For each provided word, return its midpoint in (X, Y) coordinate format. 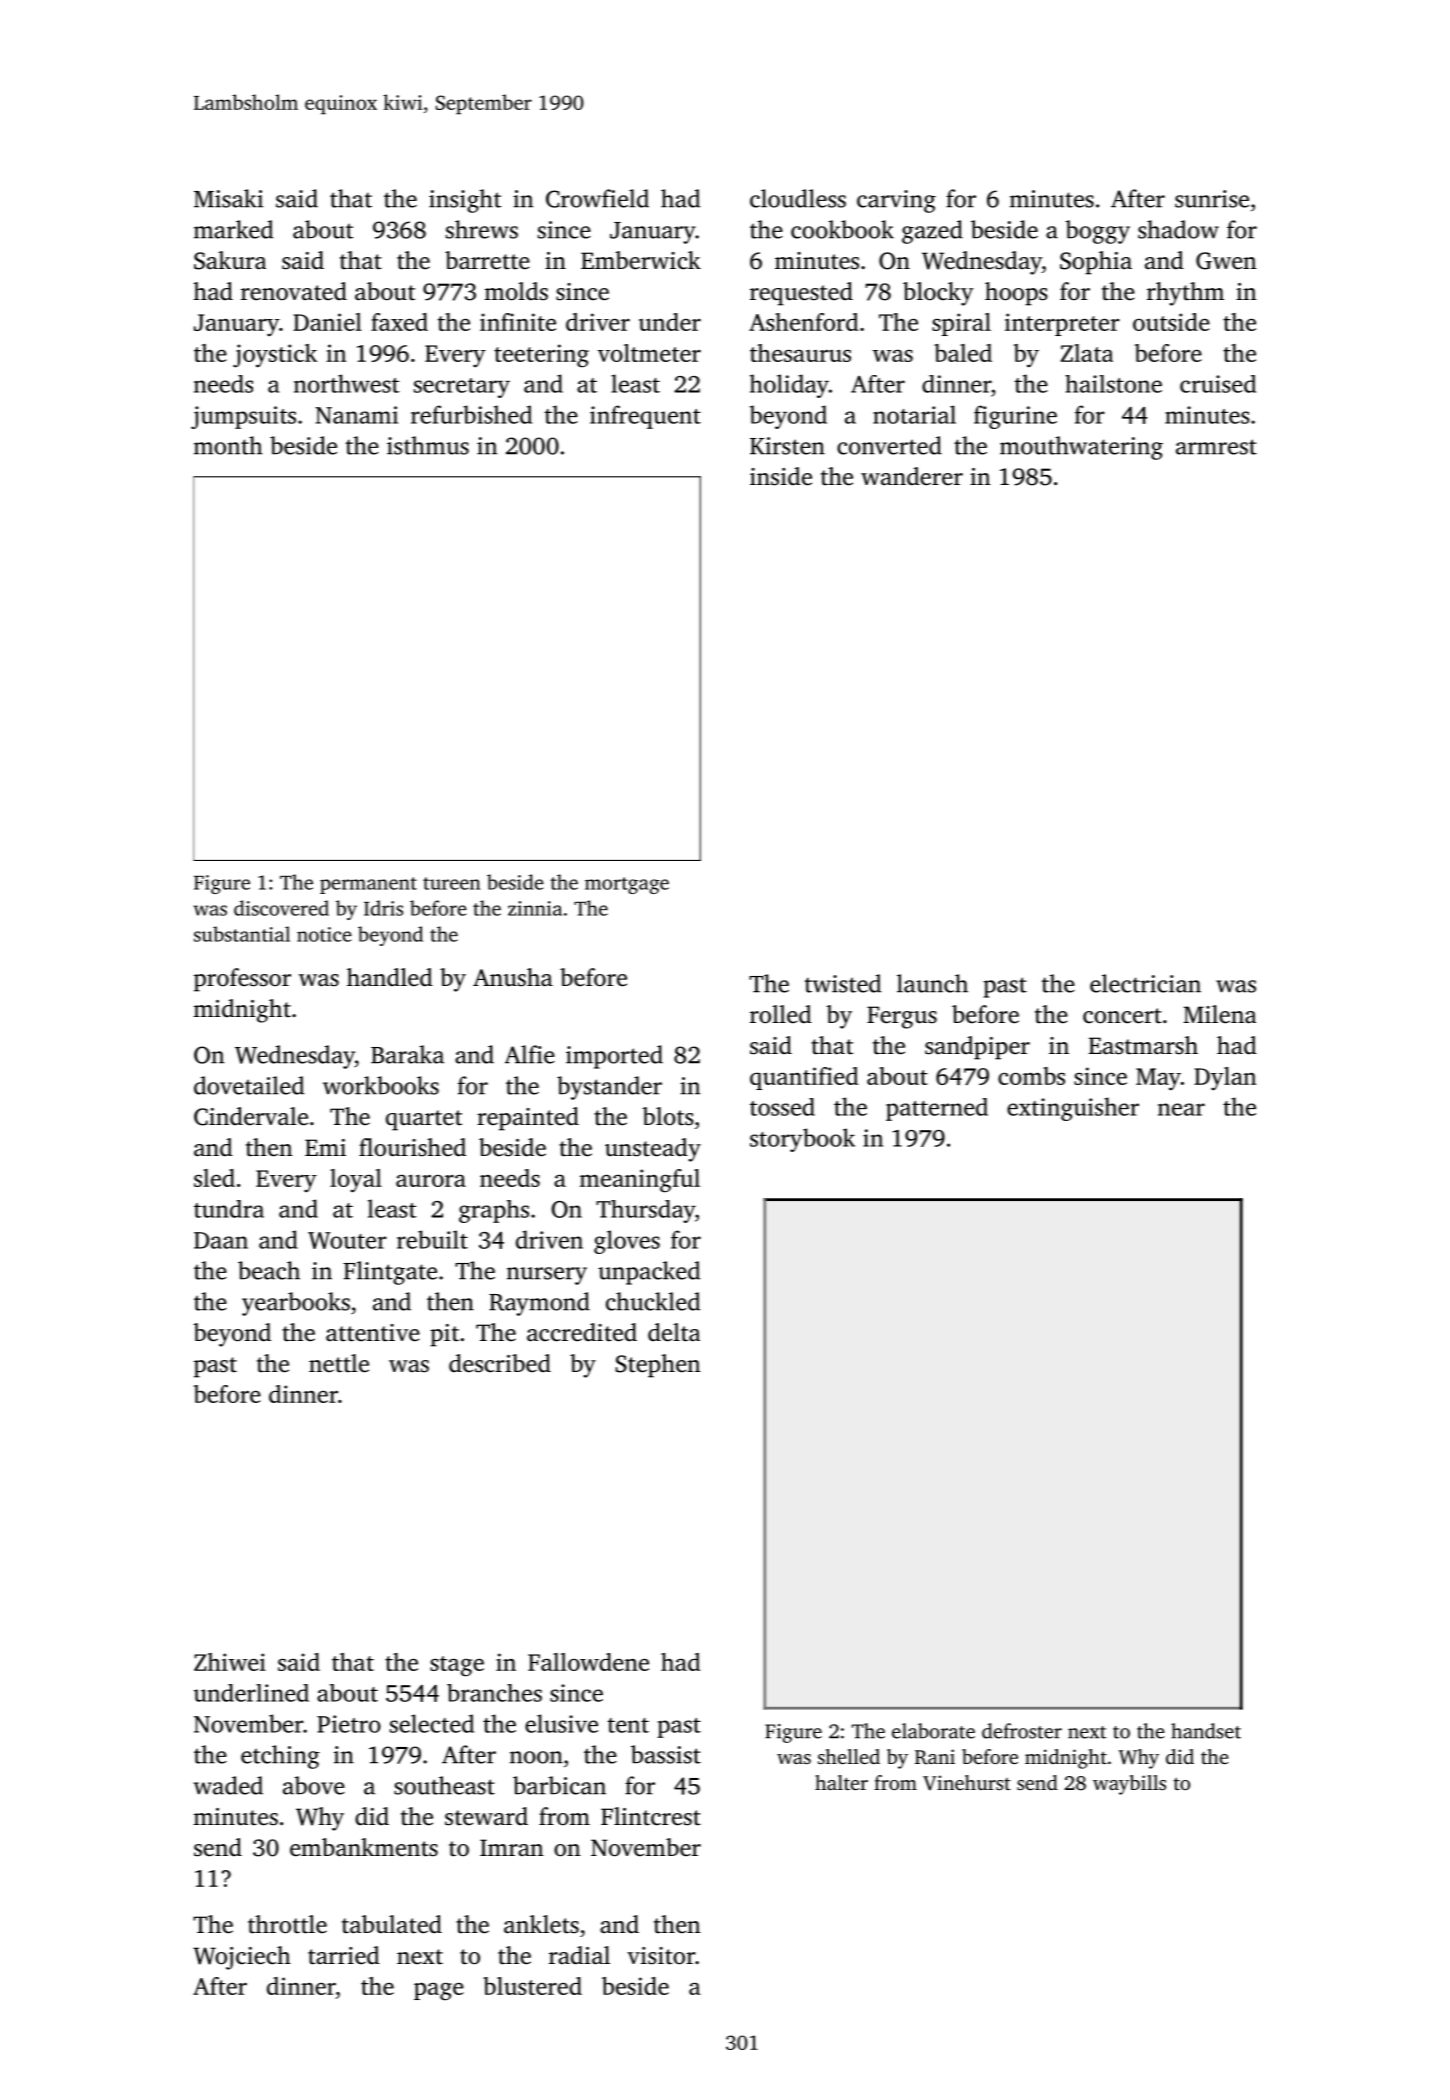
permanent (368, 885)
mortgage (627, 885)
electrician (1145, 983)
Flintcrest (651, 1816)
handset (1206, 1731)
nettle (339, 1363)
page (439, 1992)
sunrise (1212, 199)
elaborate (933, 1731)
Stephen (658, 1366)
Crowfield (597, 198)
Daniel (327, 322)
